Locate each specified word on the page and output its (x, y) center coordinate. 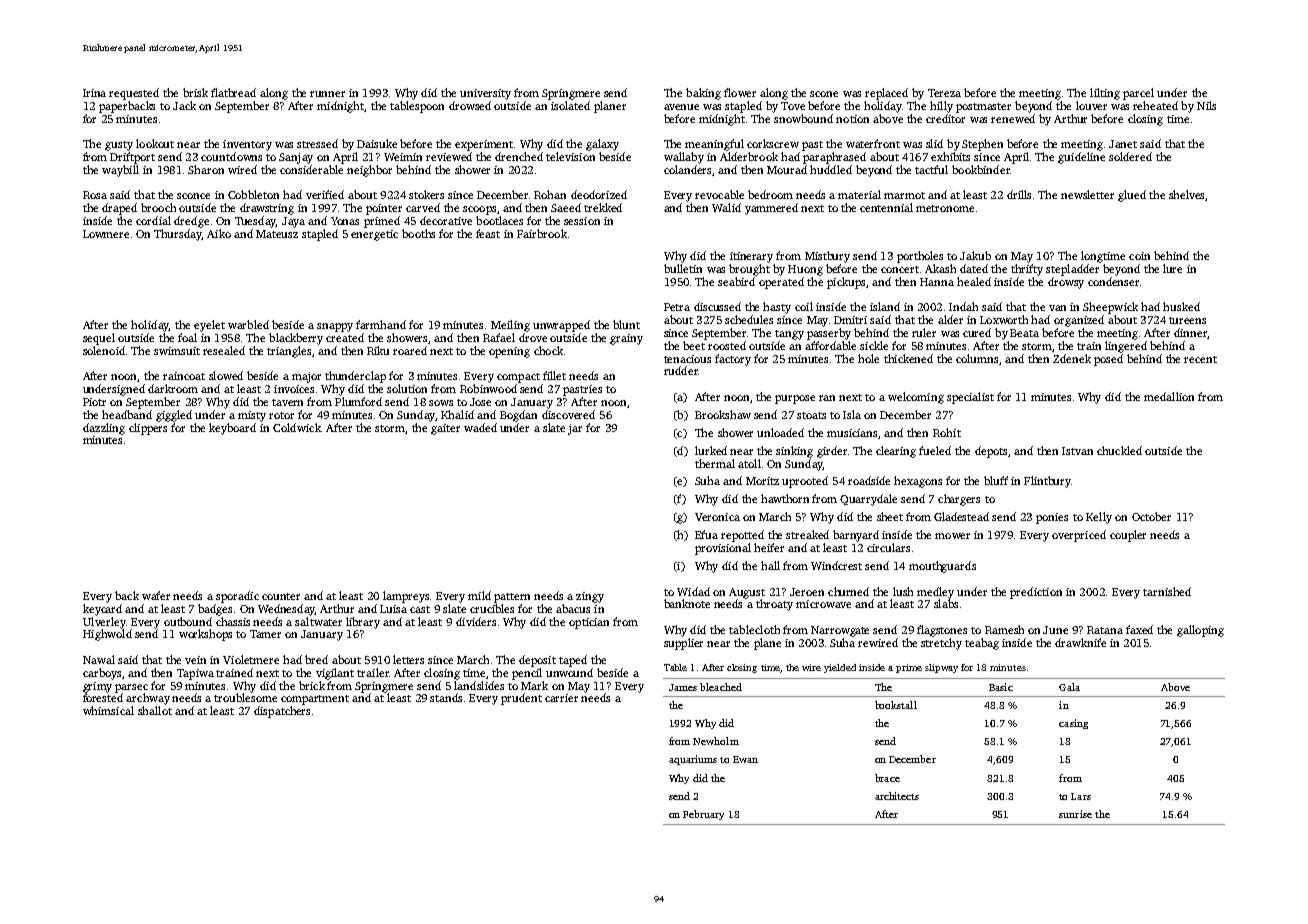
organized (1079, 321)
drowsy (1066, 283)
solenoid (104, 350)
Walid (726, 207)
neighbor (369, 171)
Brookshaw (723, 414)
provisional (723, 549)
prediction (1036, 593)
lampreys (406, 597)
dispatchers (282, 712)
